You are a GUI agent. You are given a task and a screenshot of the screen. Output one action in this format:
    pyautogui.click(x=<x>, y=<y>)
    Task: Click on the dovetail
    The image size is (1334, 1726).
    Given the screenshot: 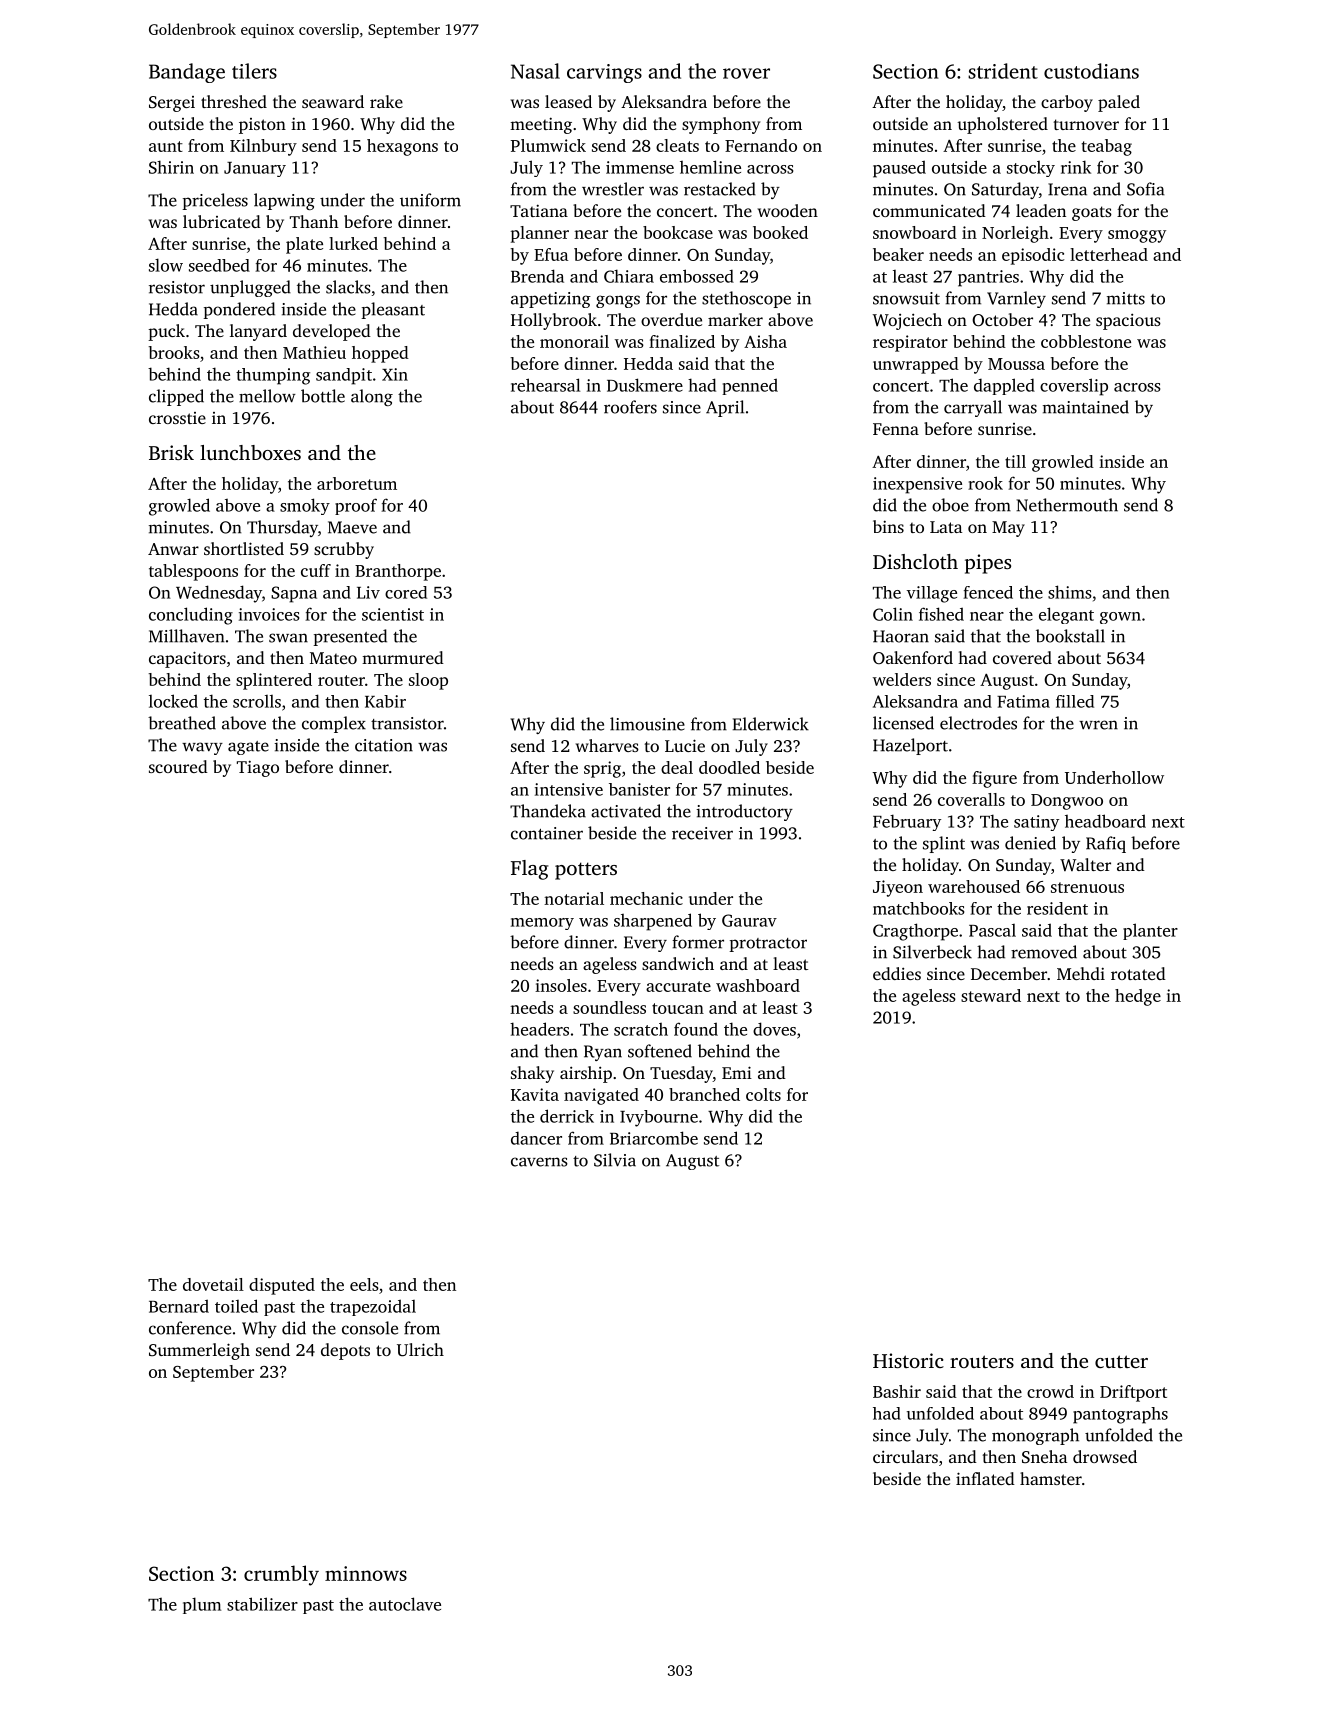 What is the action you would take?
    pyautogui.click(x=213, y=1284)
